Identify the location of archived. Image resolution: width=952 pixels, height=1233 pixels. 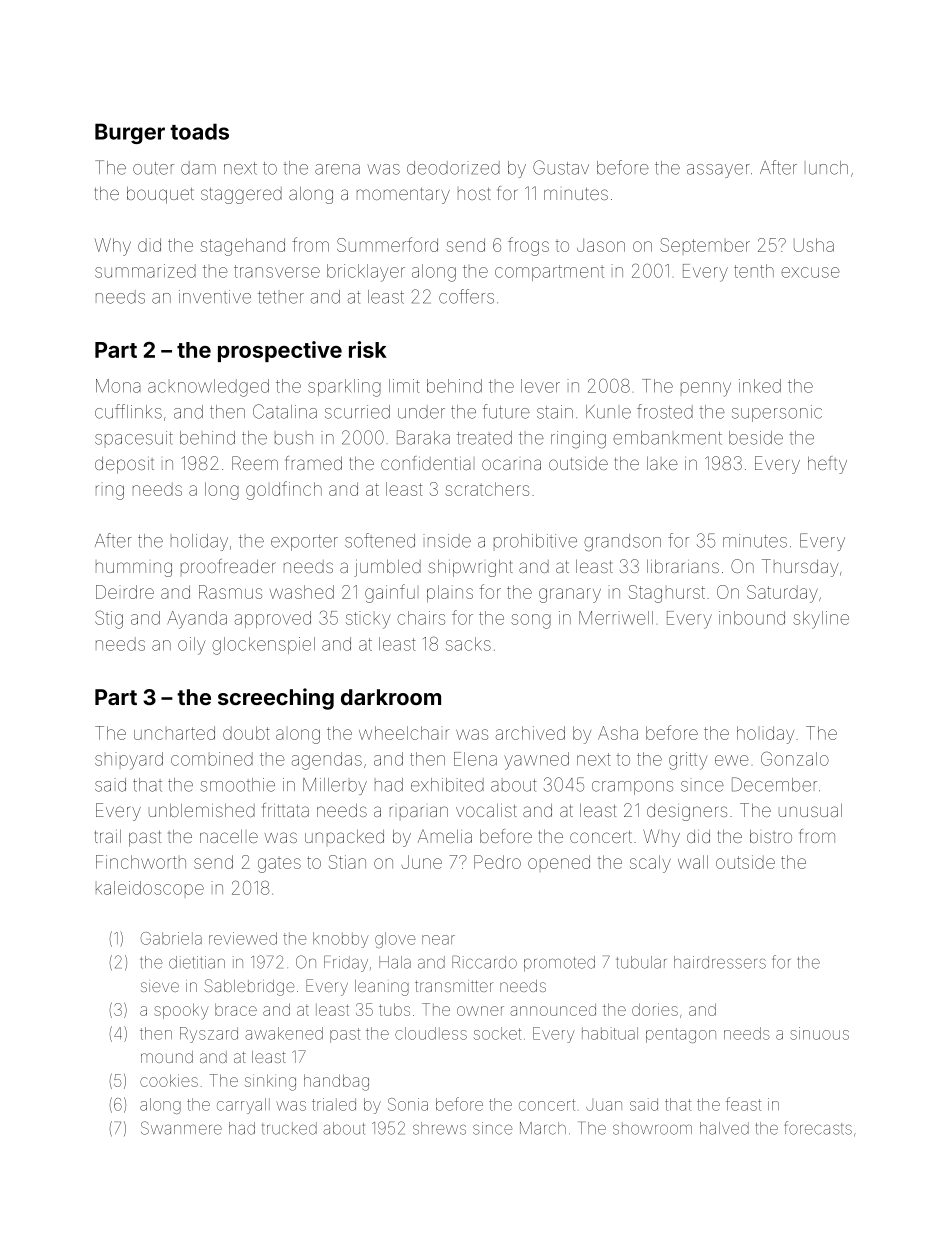
(530, 733).
